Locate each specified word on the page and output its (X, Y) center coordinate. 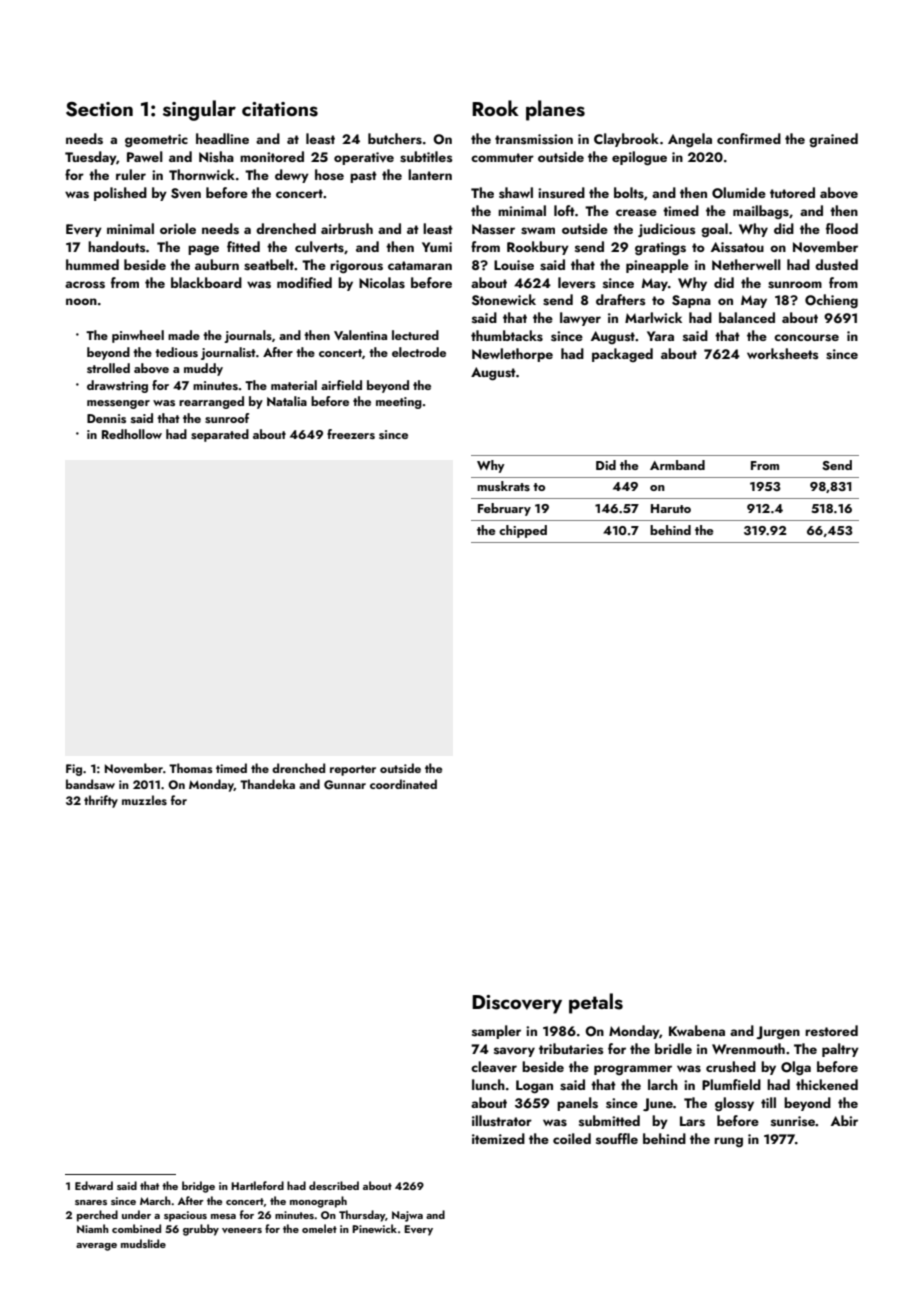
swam (538, 231)
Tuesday (90, 158)
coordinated (403, 784)
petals (596, 1003)
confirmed (749, 138)
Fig (74, 770)
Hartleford (257, 1185)
